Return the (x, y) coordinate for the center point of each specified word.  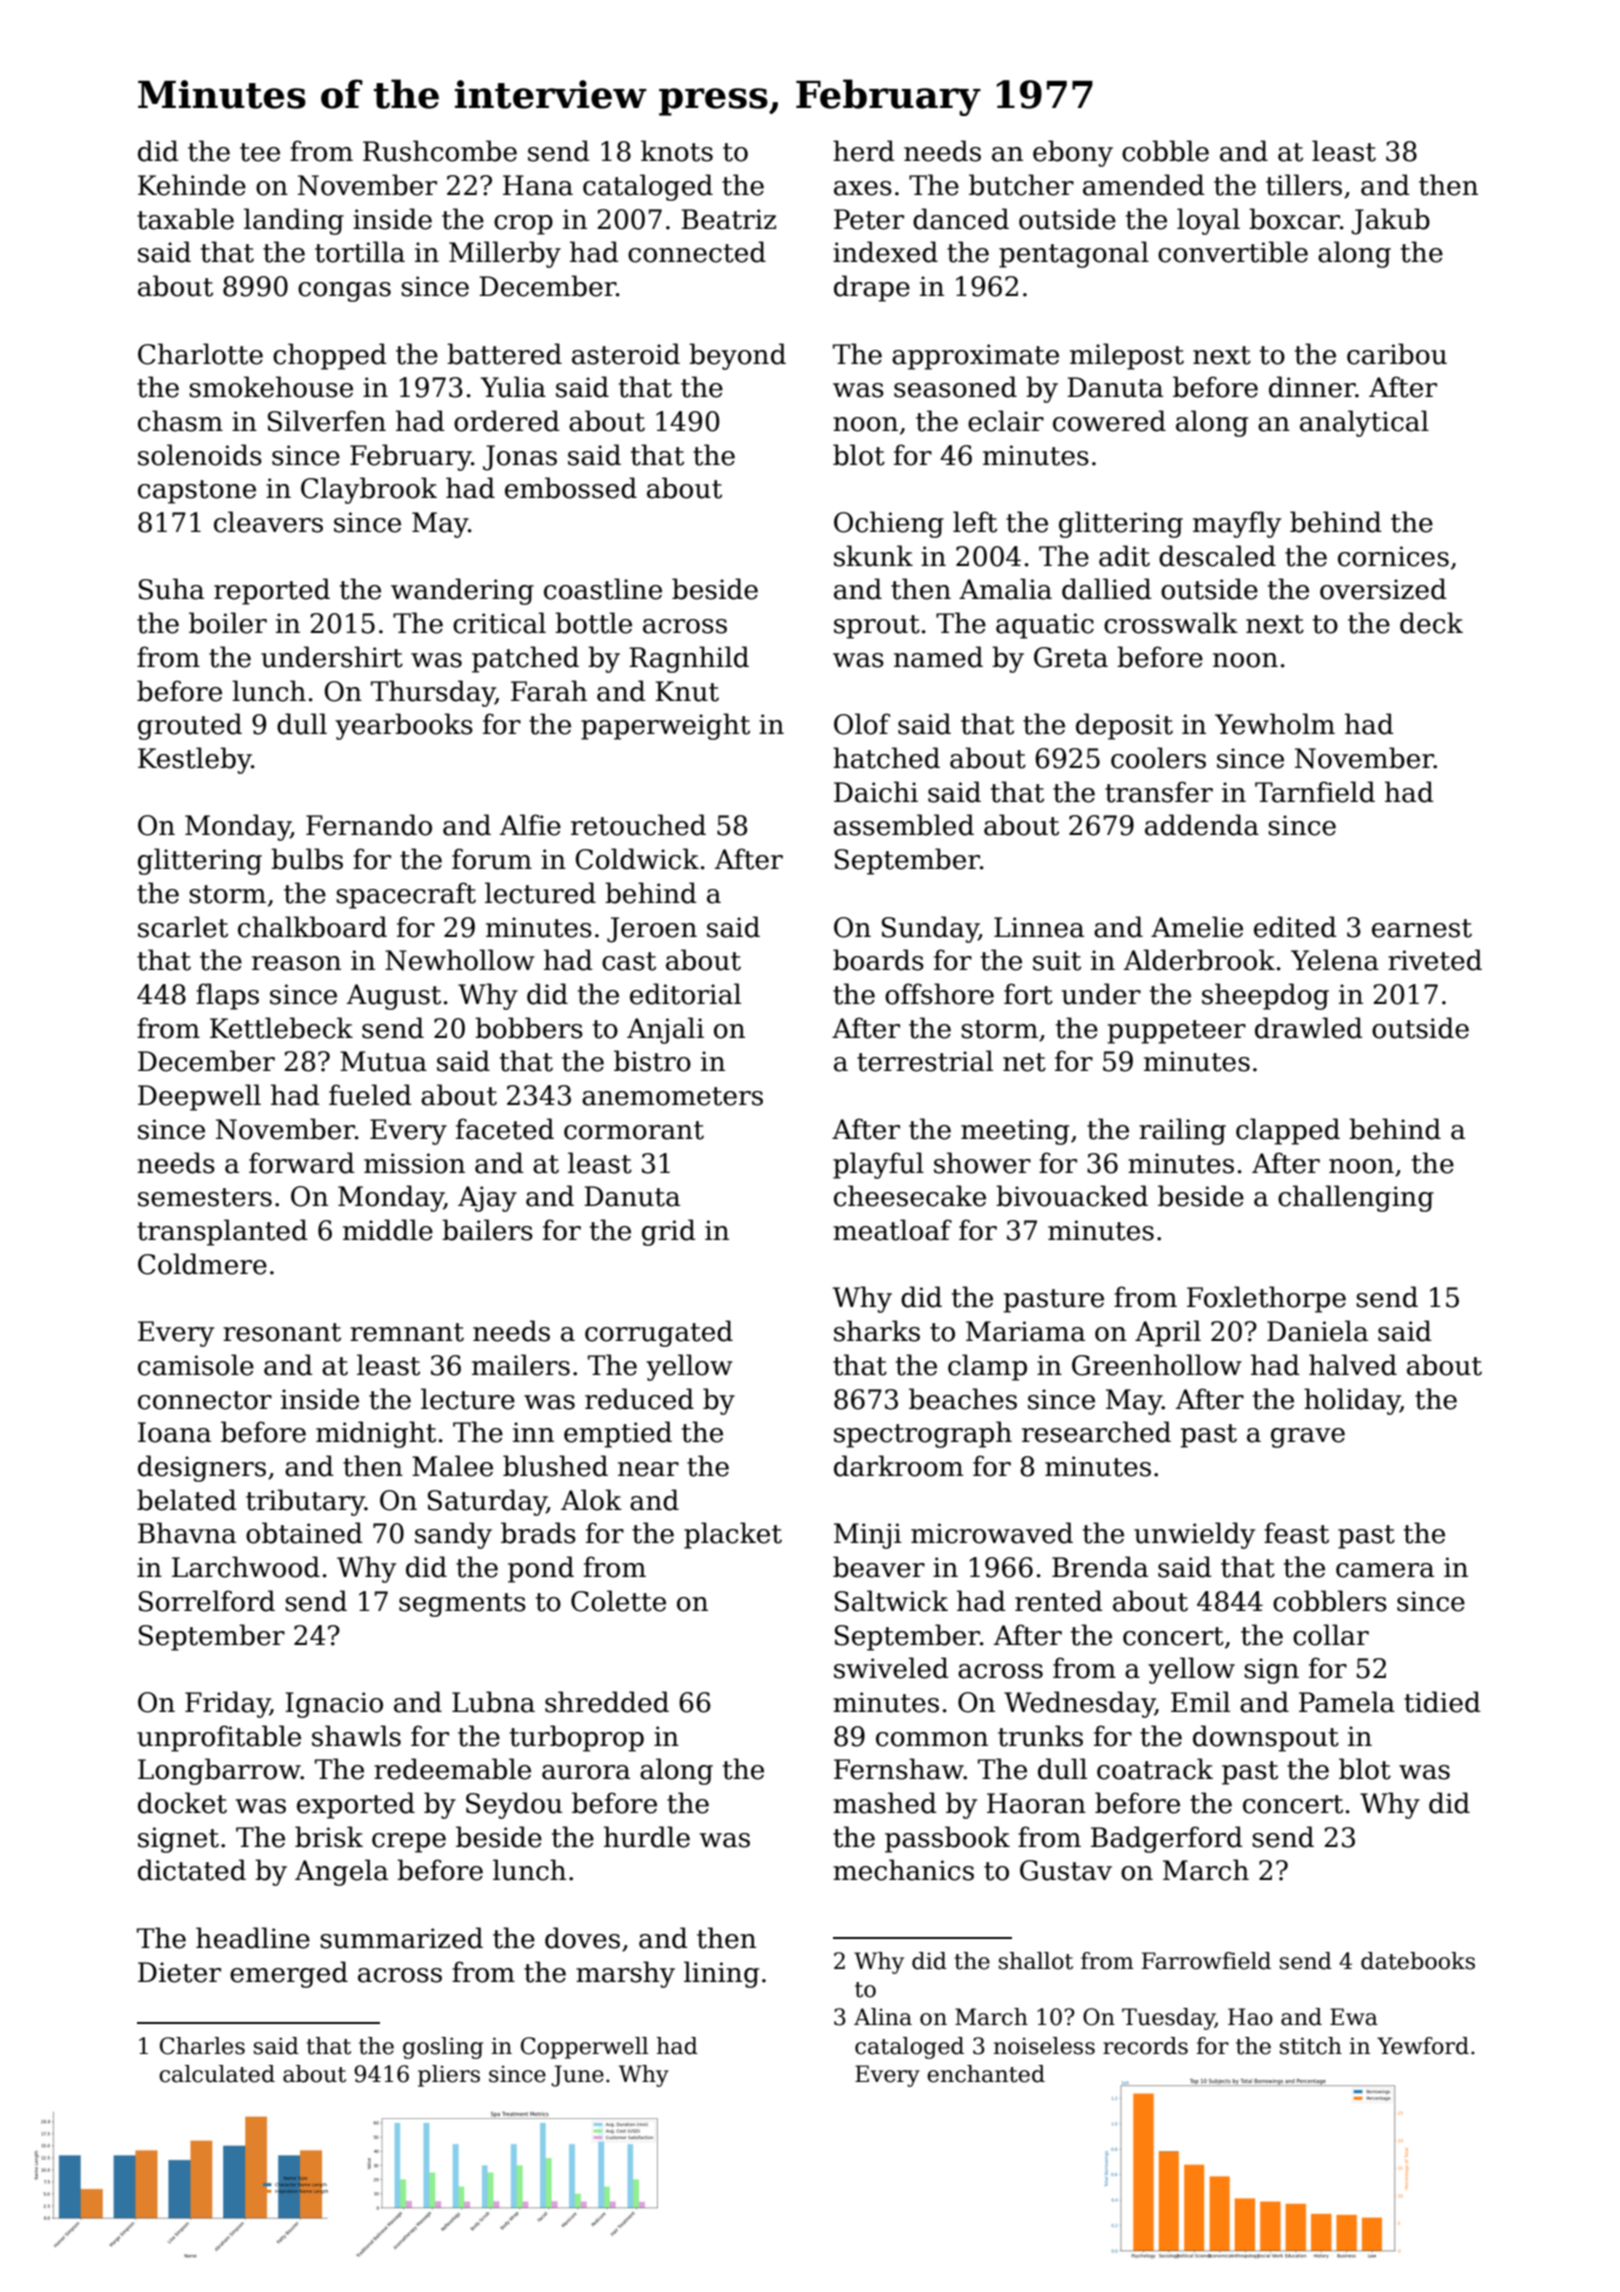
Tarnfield (1315, 792)
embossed (571, 488)
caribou (1397, 354)
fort (1028, 994)
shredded (607, 1702)
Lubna (493, 1702)
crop (523, 225)
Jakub (1390, 221)
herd (864, 151)
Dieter (179, 1972)
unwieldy (1194, 1535)
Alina (883, 2017)
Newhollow (460, 960)
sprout (877, 627)
